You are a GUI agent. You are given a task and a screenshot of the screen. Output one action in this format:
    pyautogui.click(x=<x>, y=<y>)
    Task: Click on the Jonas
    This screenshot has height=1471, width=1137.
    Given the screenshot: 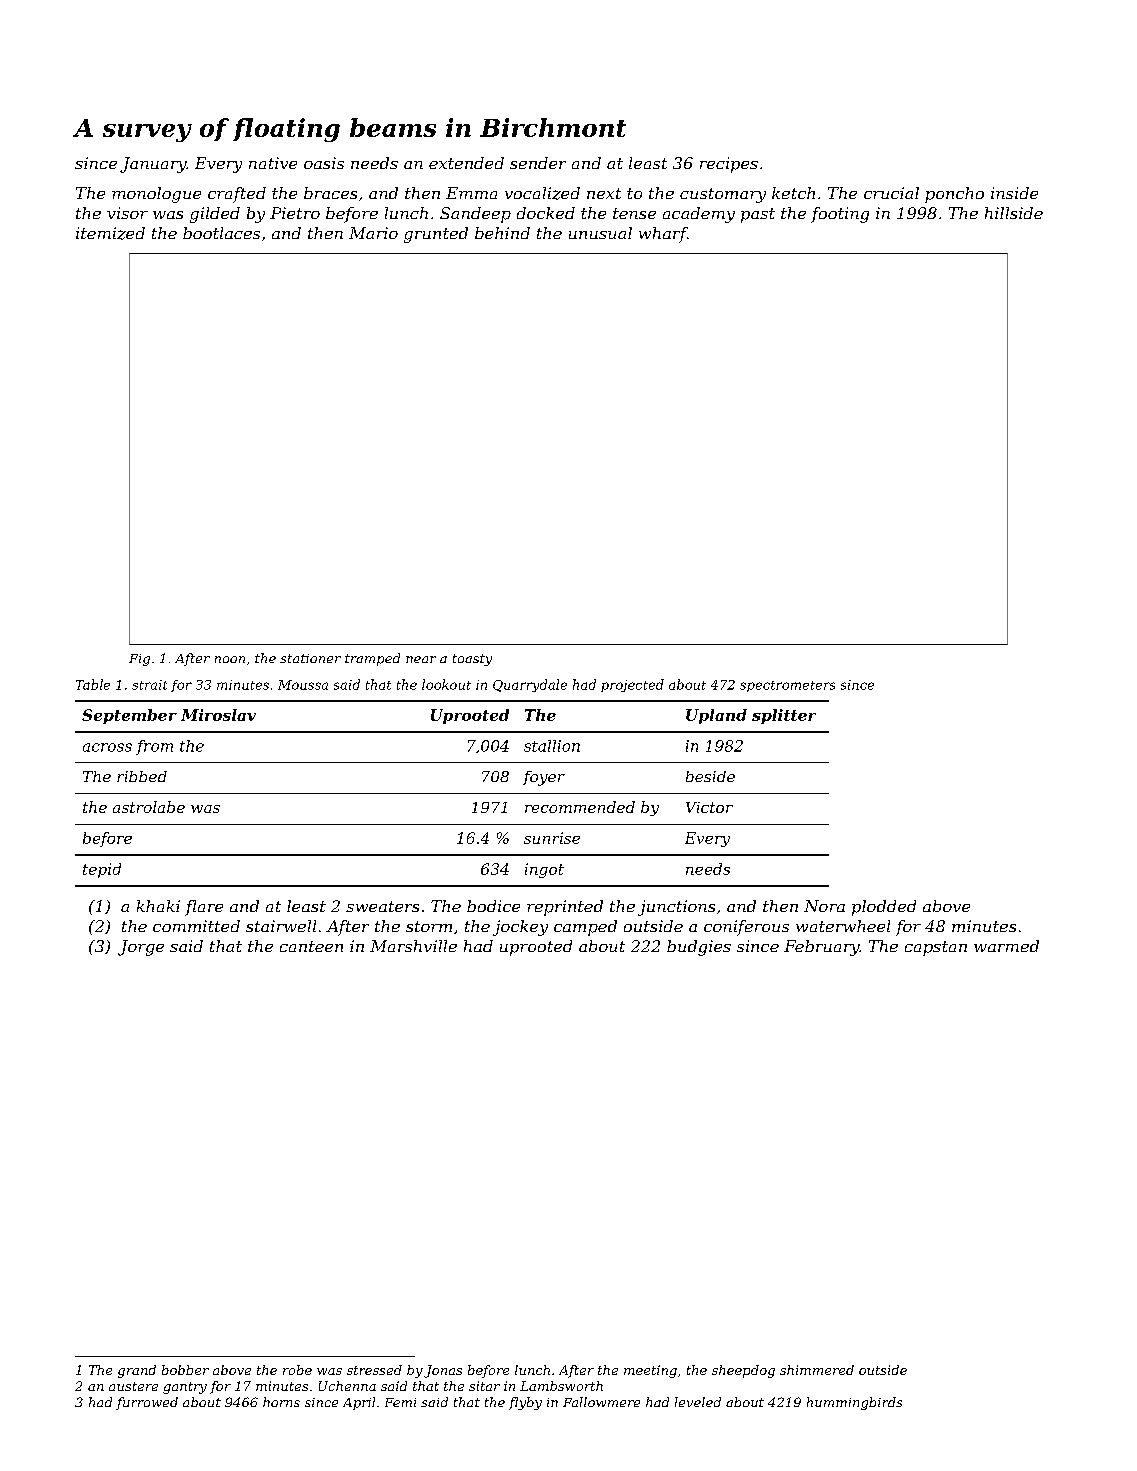 What is the action you would take?
    pyautogui.click(x=443, y=1371)
